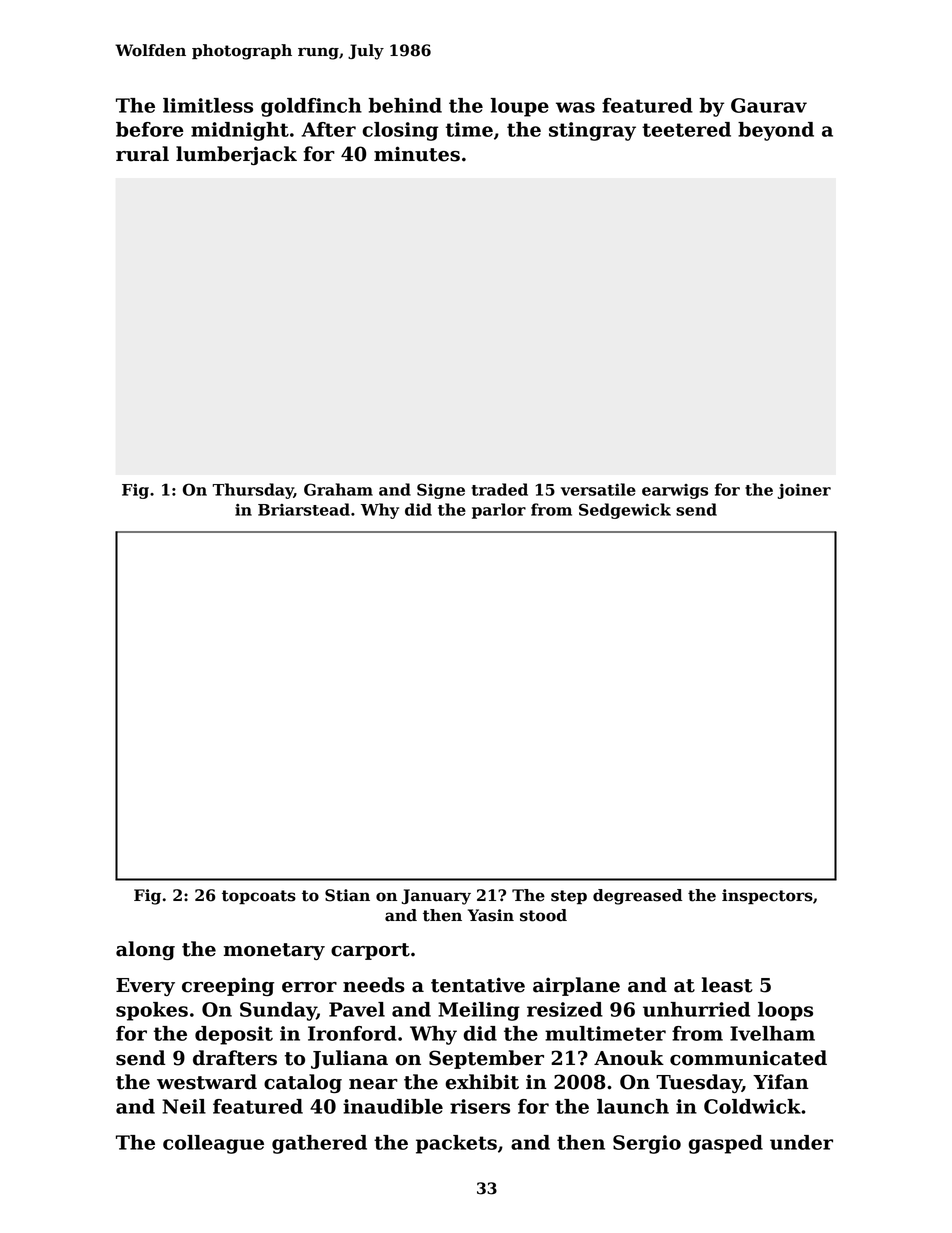 This page has width=952, height=1233. What do you see at coordinates (675, 491) in the page?
I see `earwigs` at bounding box center [675, 491].
